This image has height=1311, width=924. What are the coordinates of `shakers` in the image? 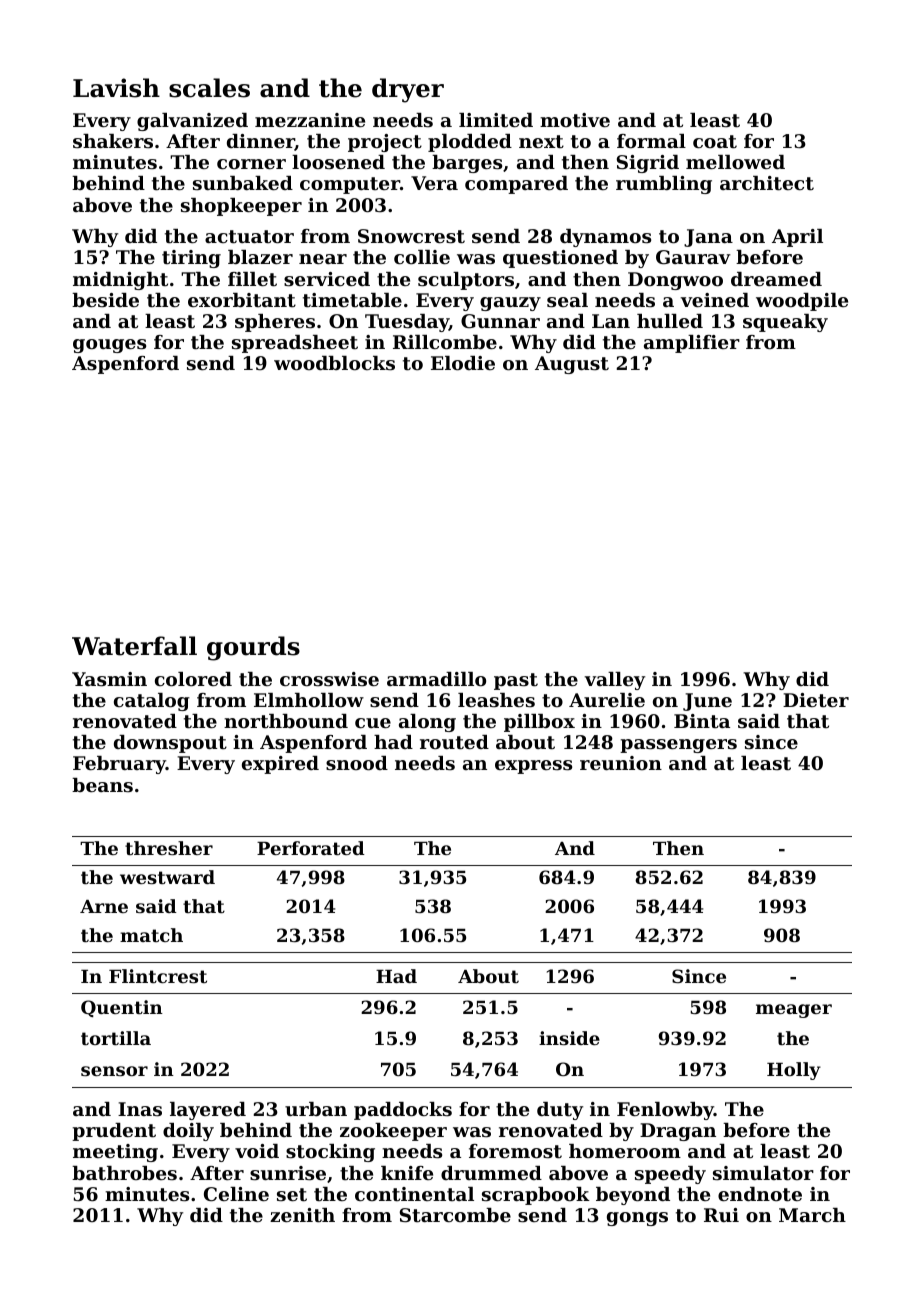 It's located at (113, 141).
